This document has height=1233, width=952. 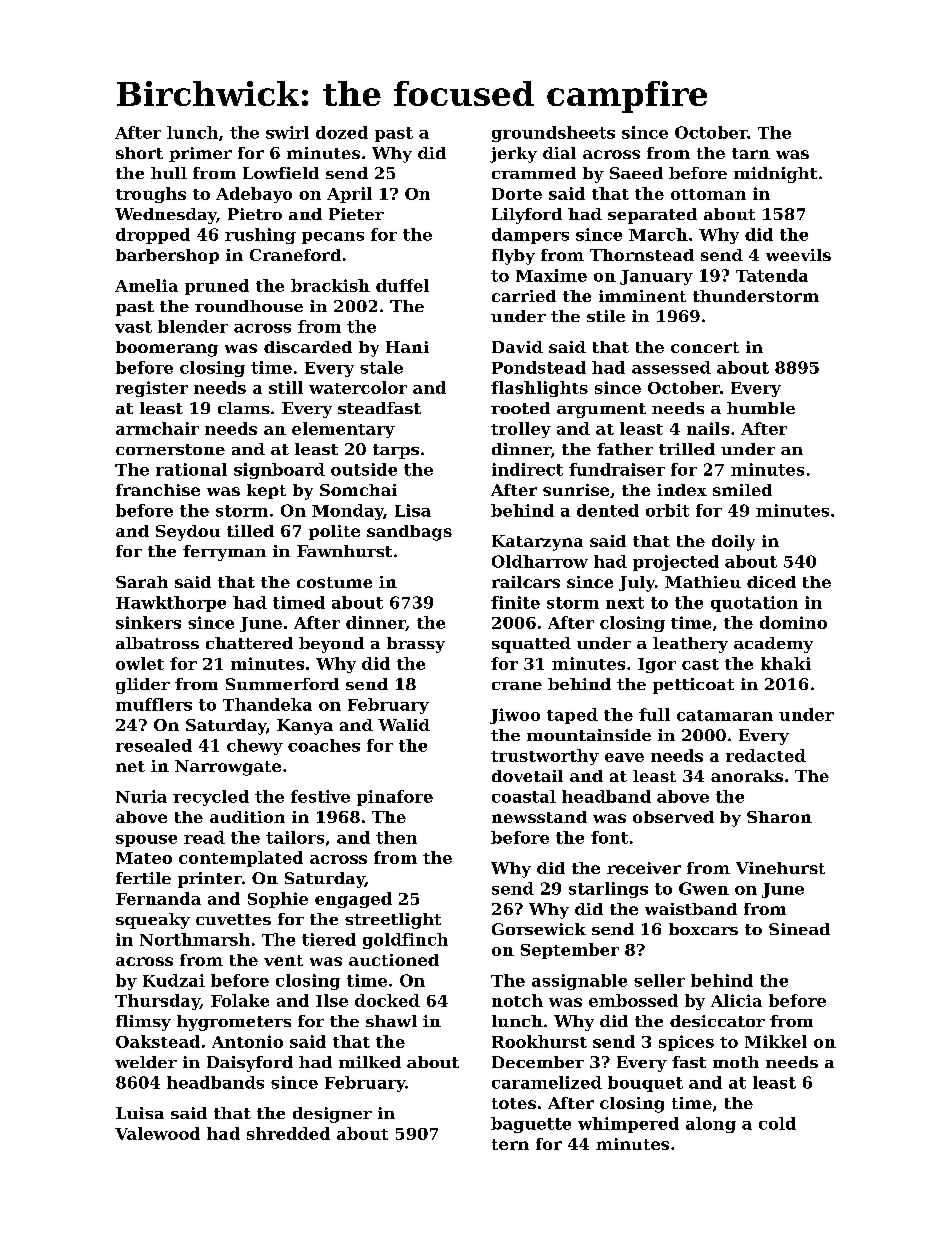 I want to click on pruned, so click(x=217, y=287).
